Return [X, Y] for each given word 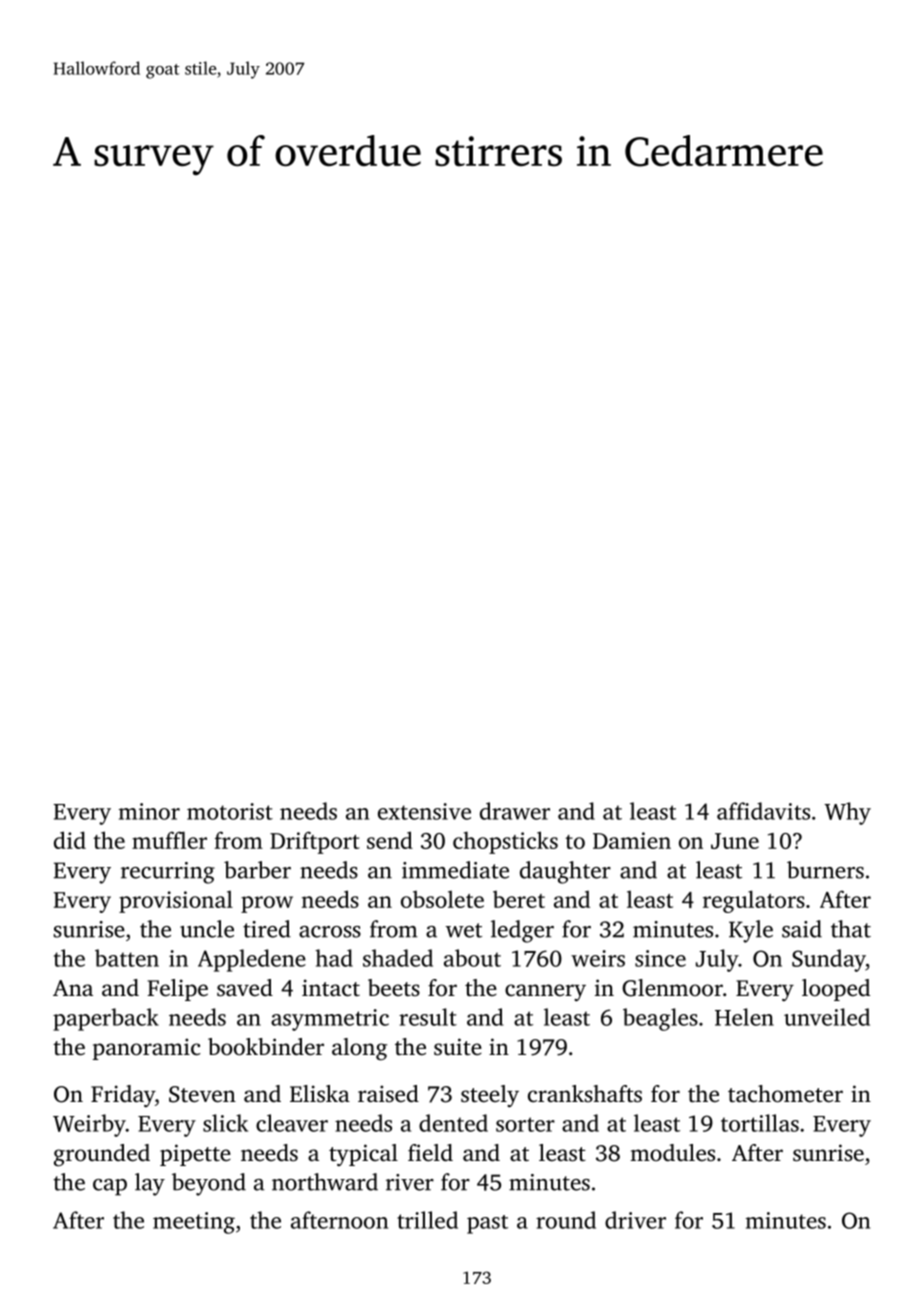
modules [672, 1153]
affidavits [763, 811]
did [70, 840]
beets [394, 988]
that [851, 929]
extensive [424, 811]
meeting [194, 1223]
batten [127, 958]
